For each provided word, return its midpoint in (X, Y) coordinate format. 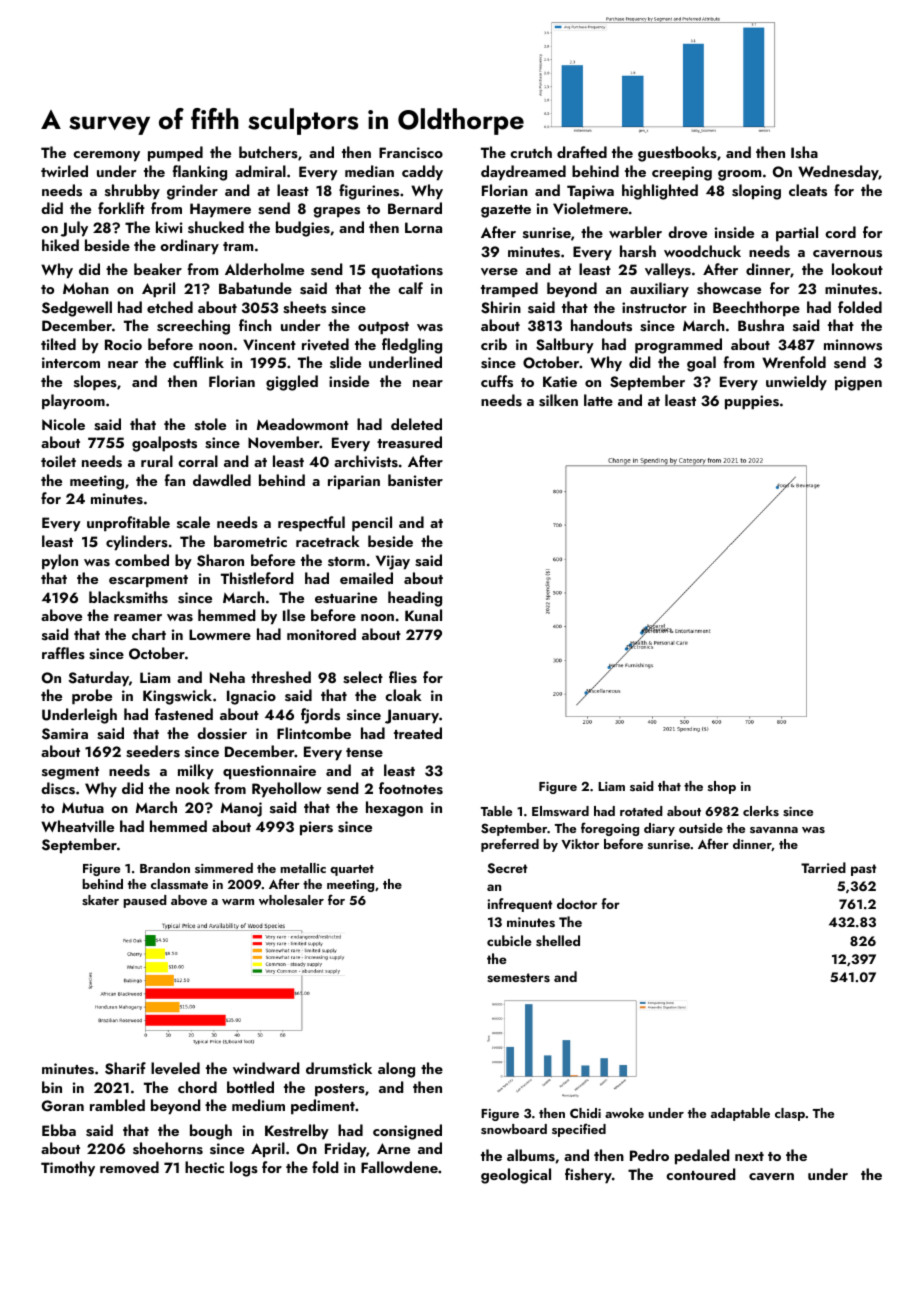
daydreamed (523, 173)
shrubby (132, 192)
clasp (790, 1114)
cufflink (198, 362)
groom (739, 175)
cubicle (509, 940)
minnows (853, 345)
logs (244, 1169)
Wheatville (77, 826)
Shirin (501, 307)
